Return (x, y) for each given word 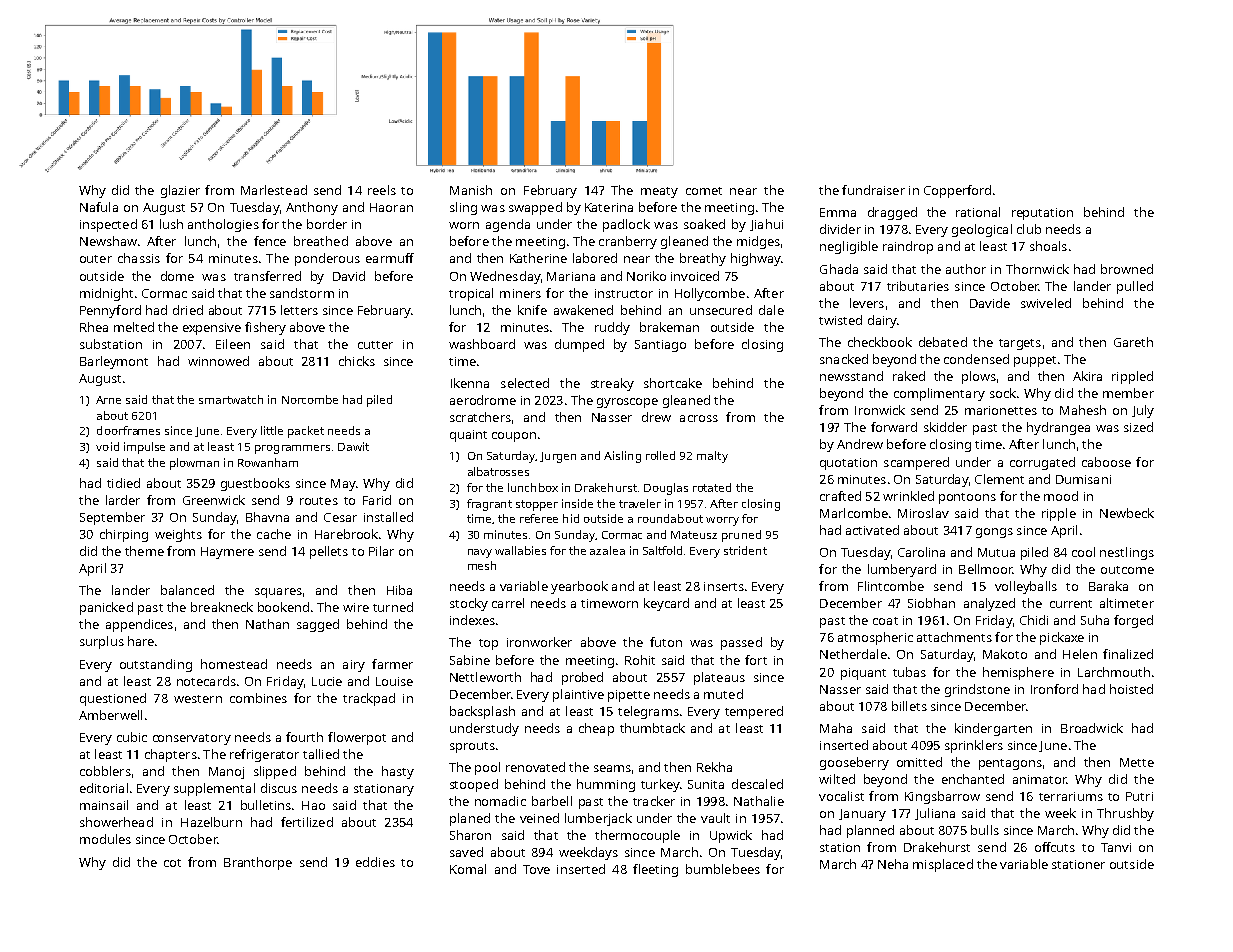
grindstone (977, 690)
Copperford (957, 191)
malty (712, 457)
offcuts (1055, 847)
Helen (1080, 654)
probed (582, 678)
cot (172, 863)
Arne (108, 400)
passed (741, 643)
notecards (206, 681)
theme (144, 551)
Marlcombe (854, 513)
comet (704, 191)
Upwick (731, 836)
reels (382, 190)
